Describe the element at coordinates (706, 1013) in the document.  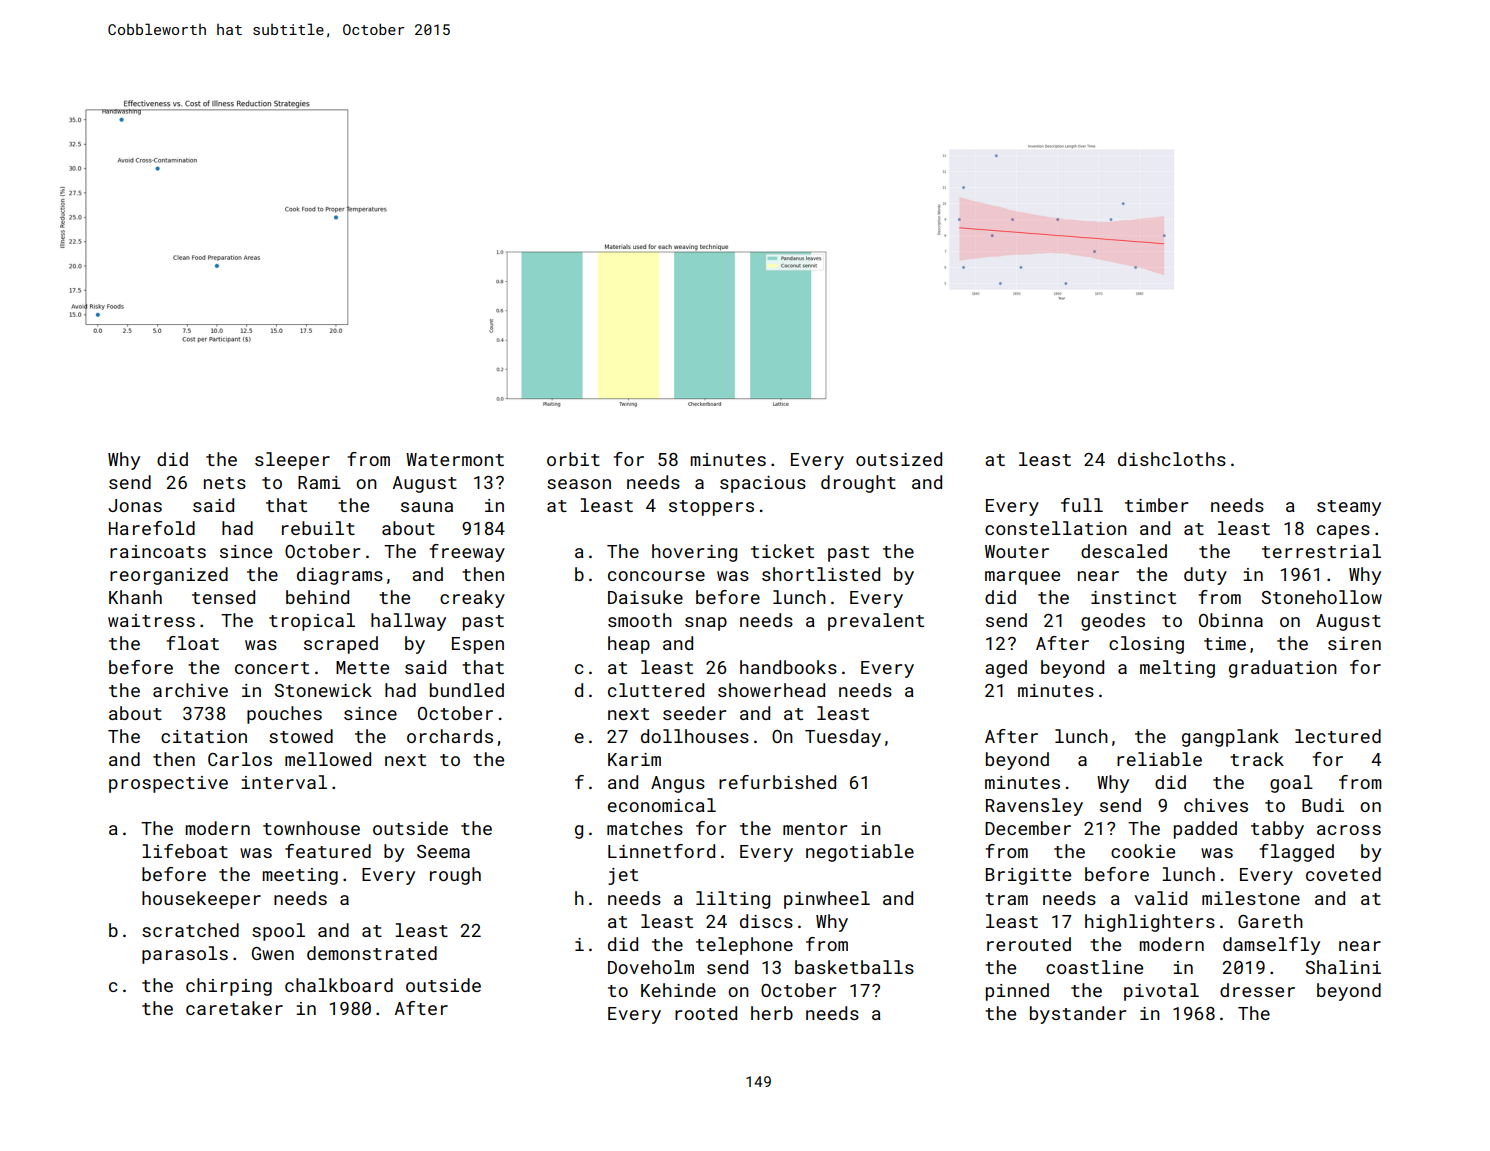
I see `rooted` at that location.
